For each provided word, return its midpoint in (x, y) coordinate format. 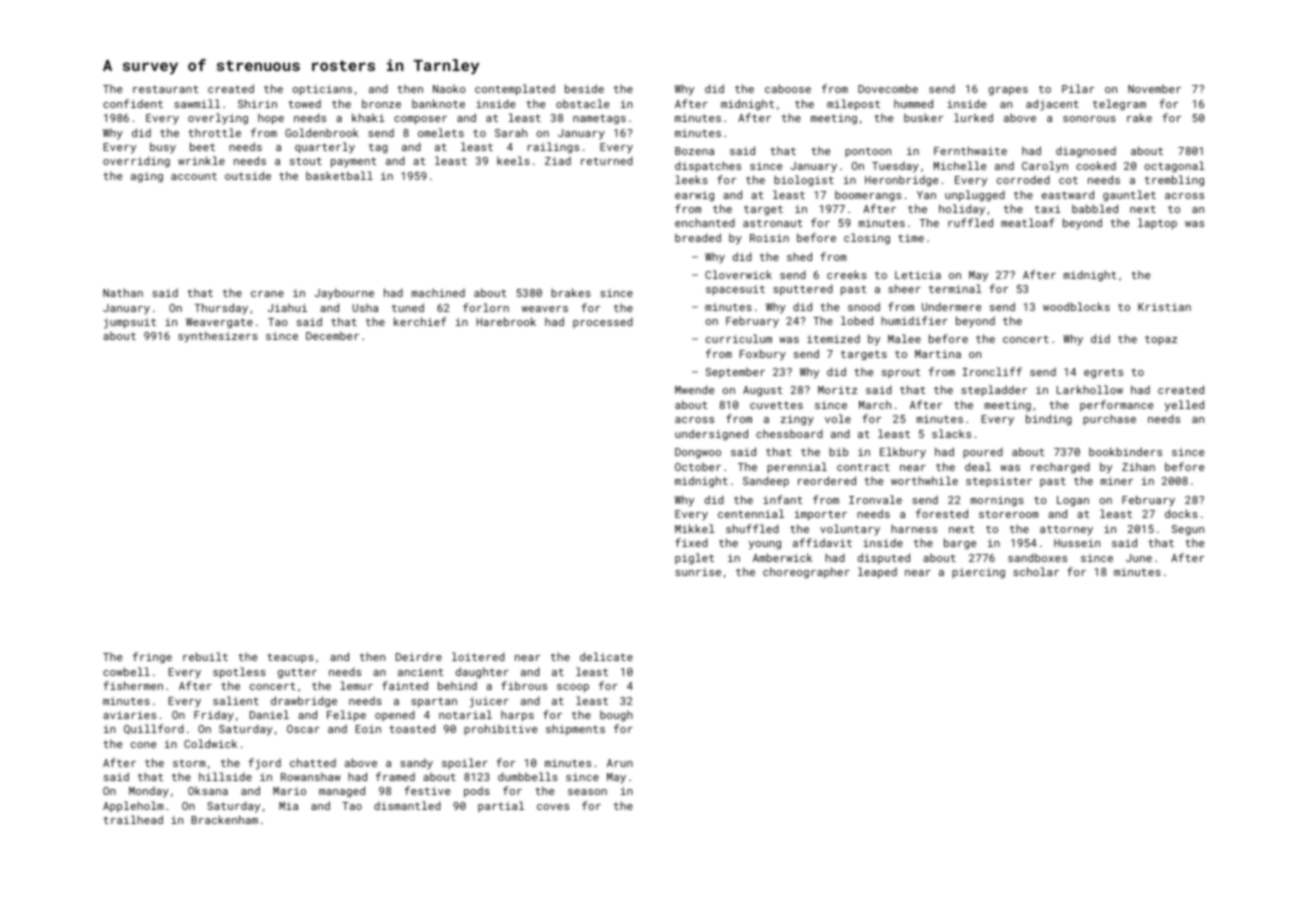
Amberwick (782, 557)
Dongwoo (698, 453)
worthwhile (924, 480)
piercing (978, 573)
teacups (290, 658)
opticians (322, 90)
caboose (788, 88)
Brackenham (224, 819)
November (1154, 89)
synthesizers (218, 337)
